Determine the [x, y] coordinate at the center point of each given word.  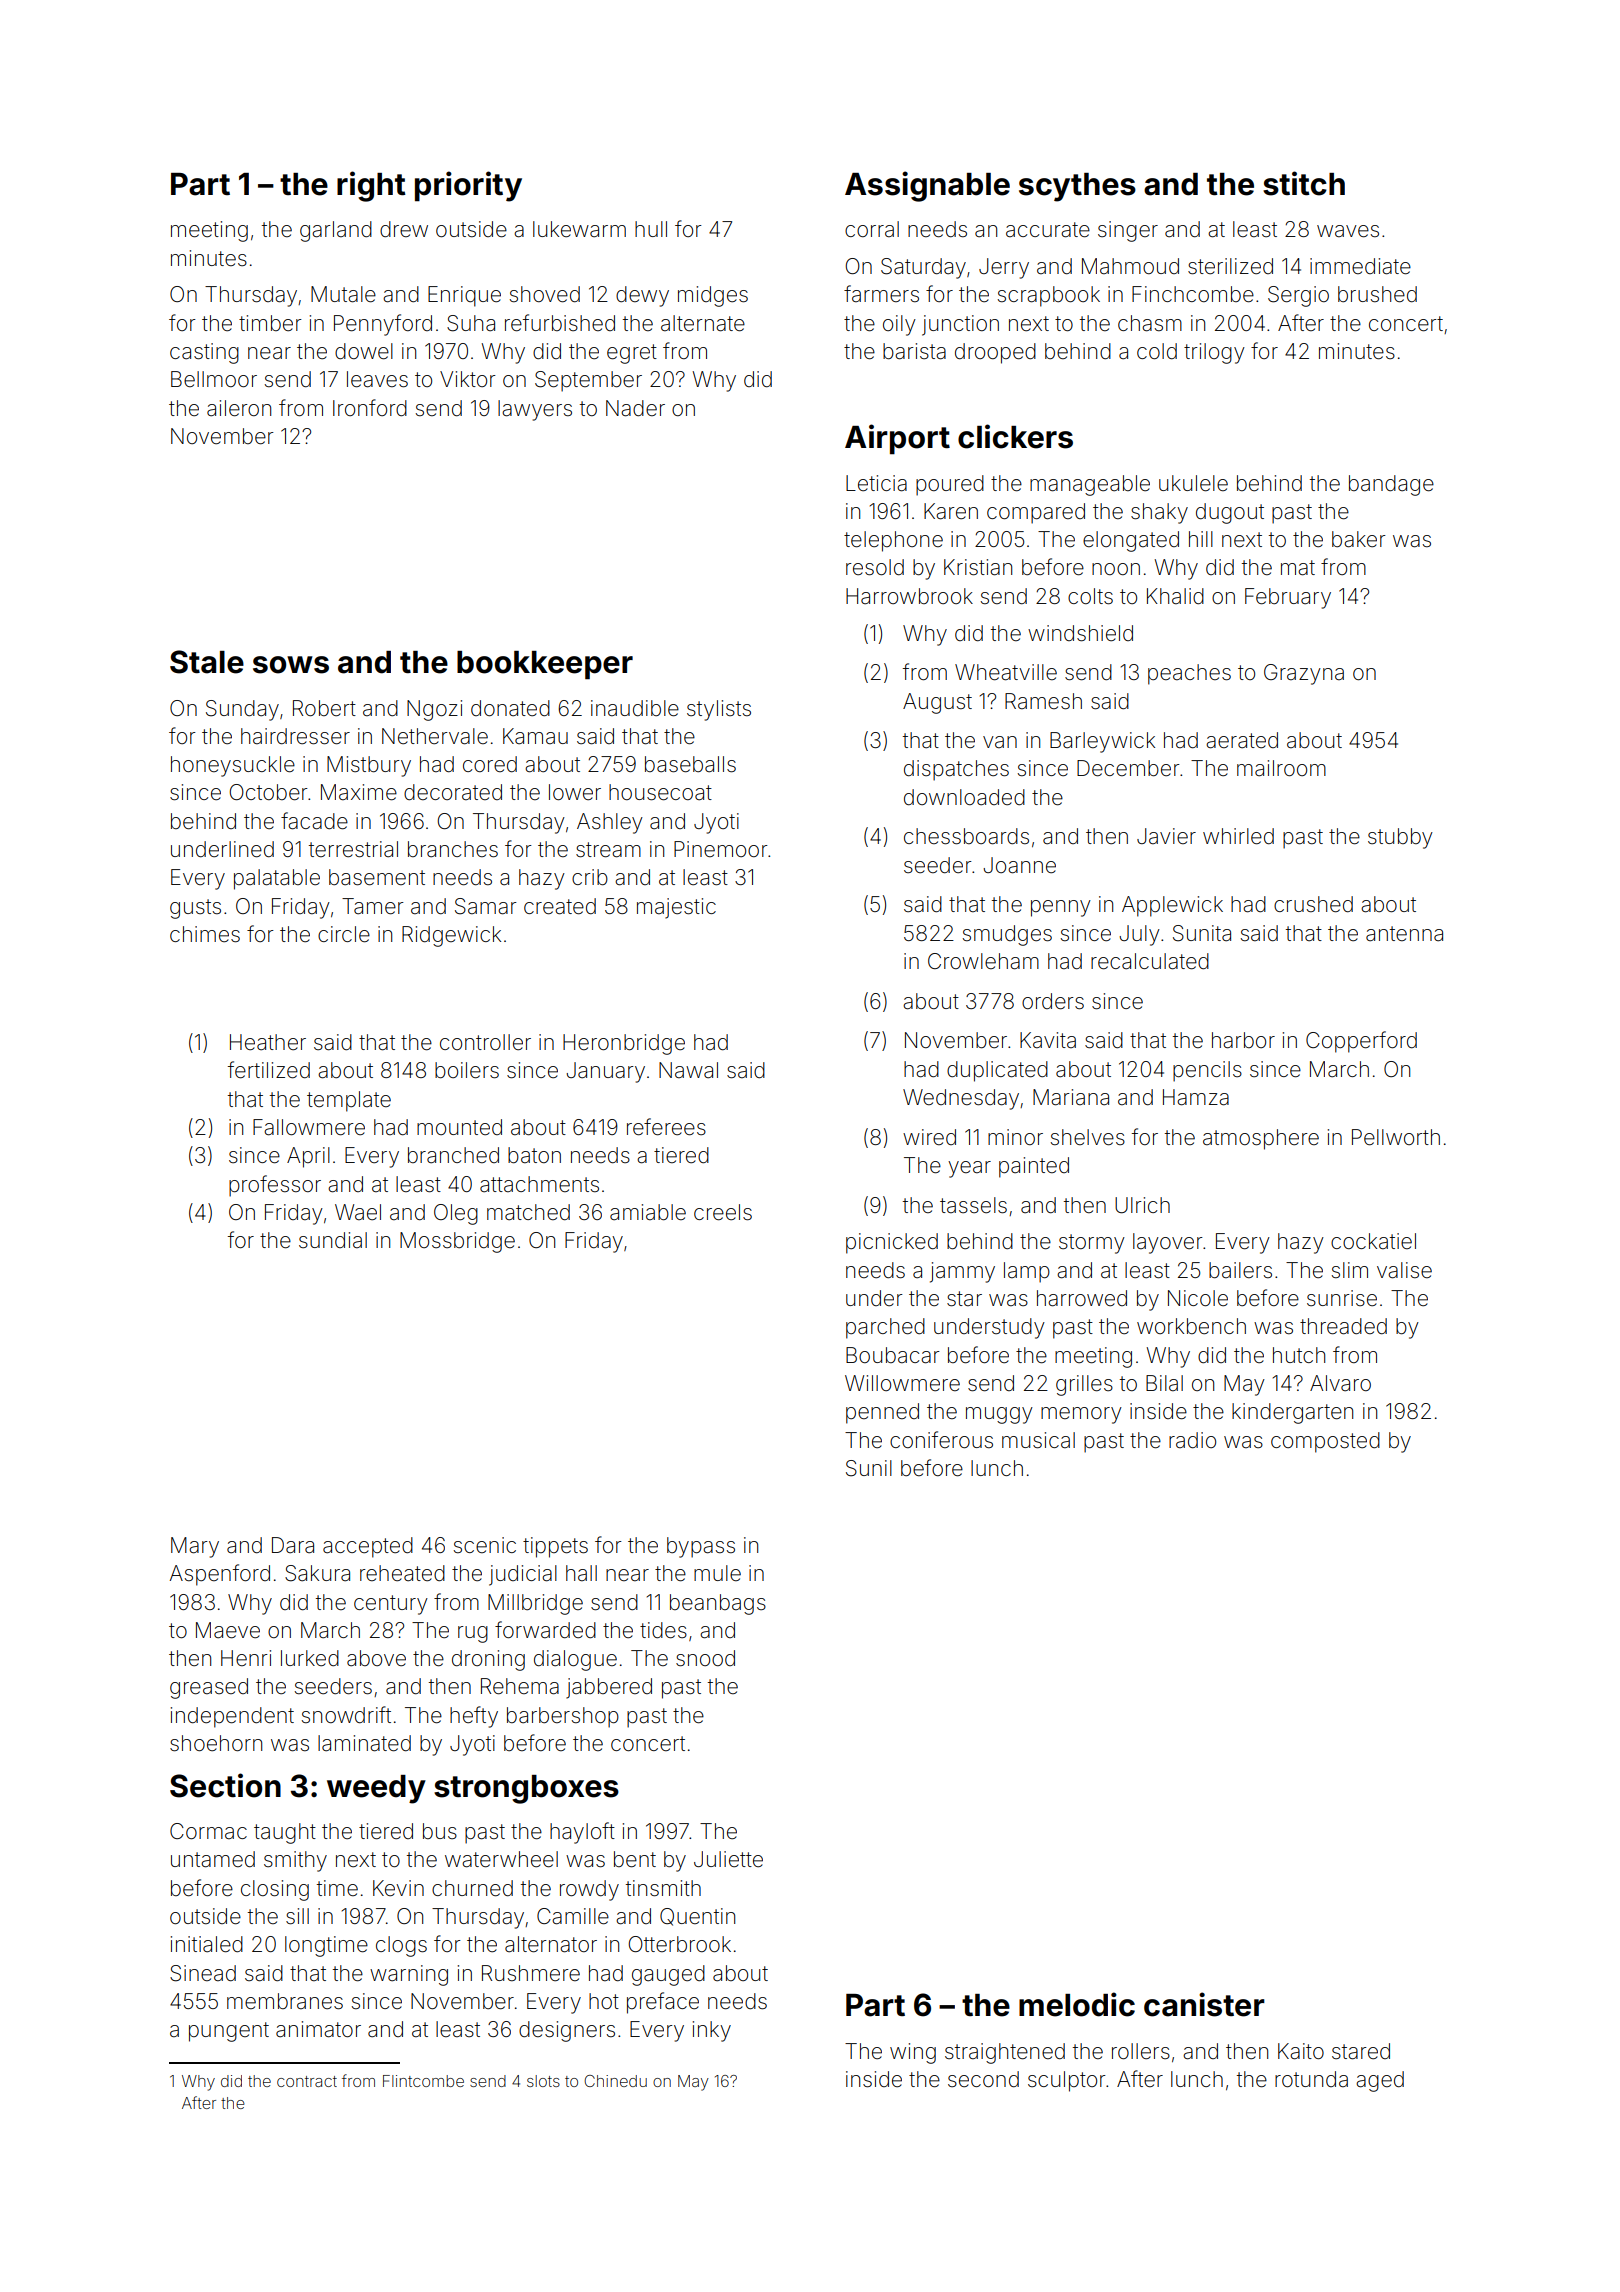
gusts [195, 909]
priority [468, 186]
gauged [668, 1975]
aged [1380, 2081]
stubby [1400, 838]
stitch [1304, 183]
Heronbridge [624, 1044]
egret [632, 354]
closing [275, 1890]
